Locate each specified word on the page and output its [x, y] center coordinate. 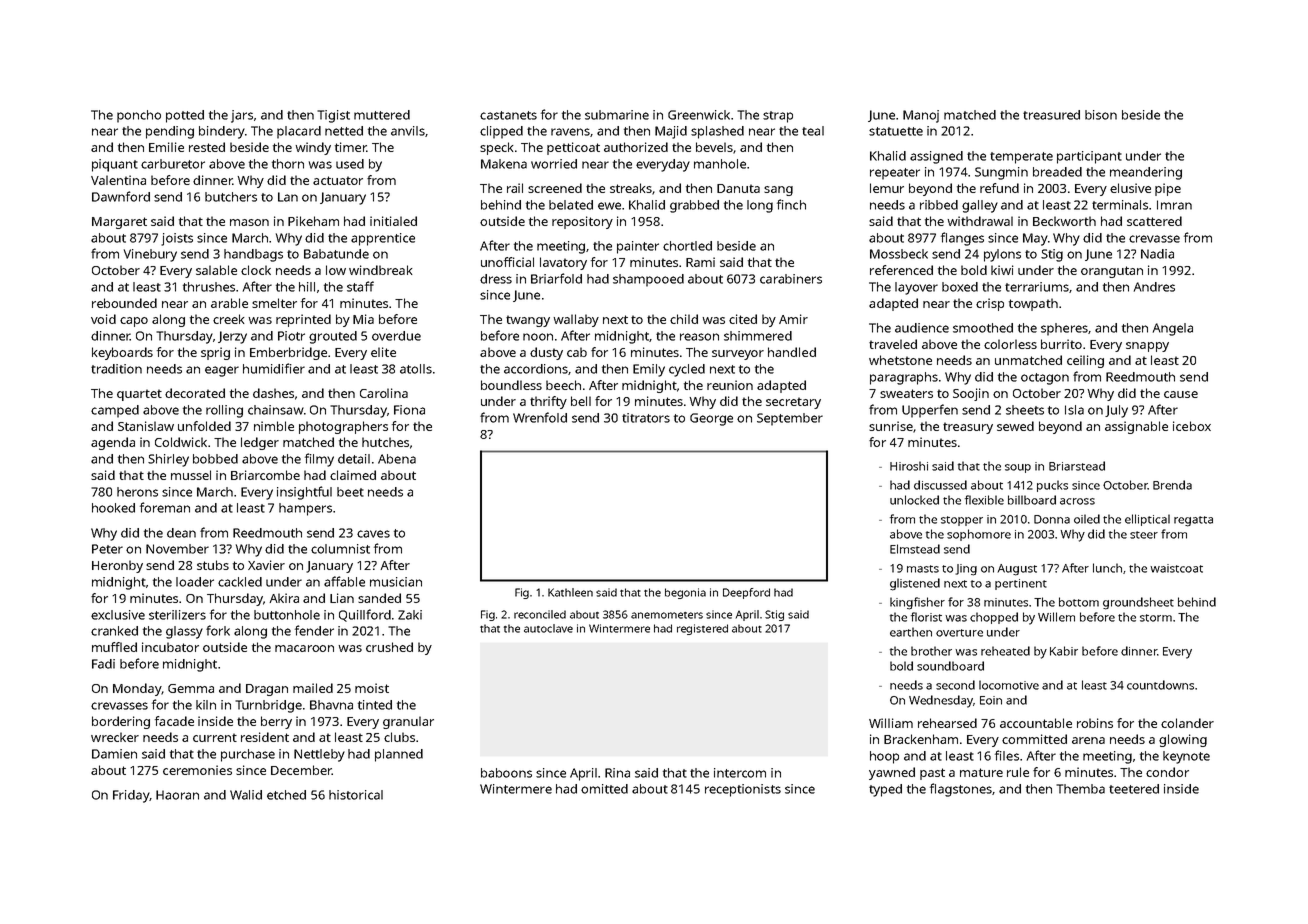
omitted [604, 789]
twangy [528, 321]
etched [286, 795]
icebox [1192, 426]
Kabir [1064, 651]
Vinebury [150, 255]
